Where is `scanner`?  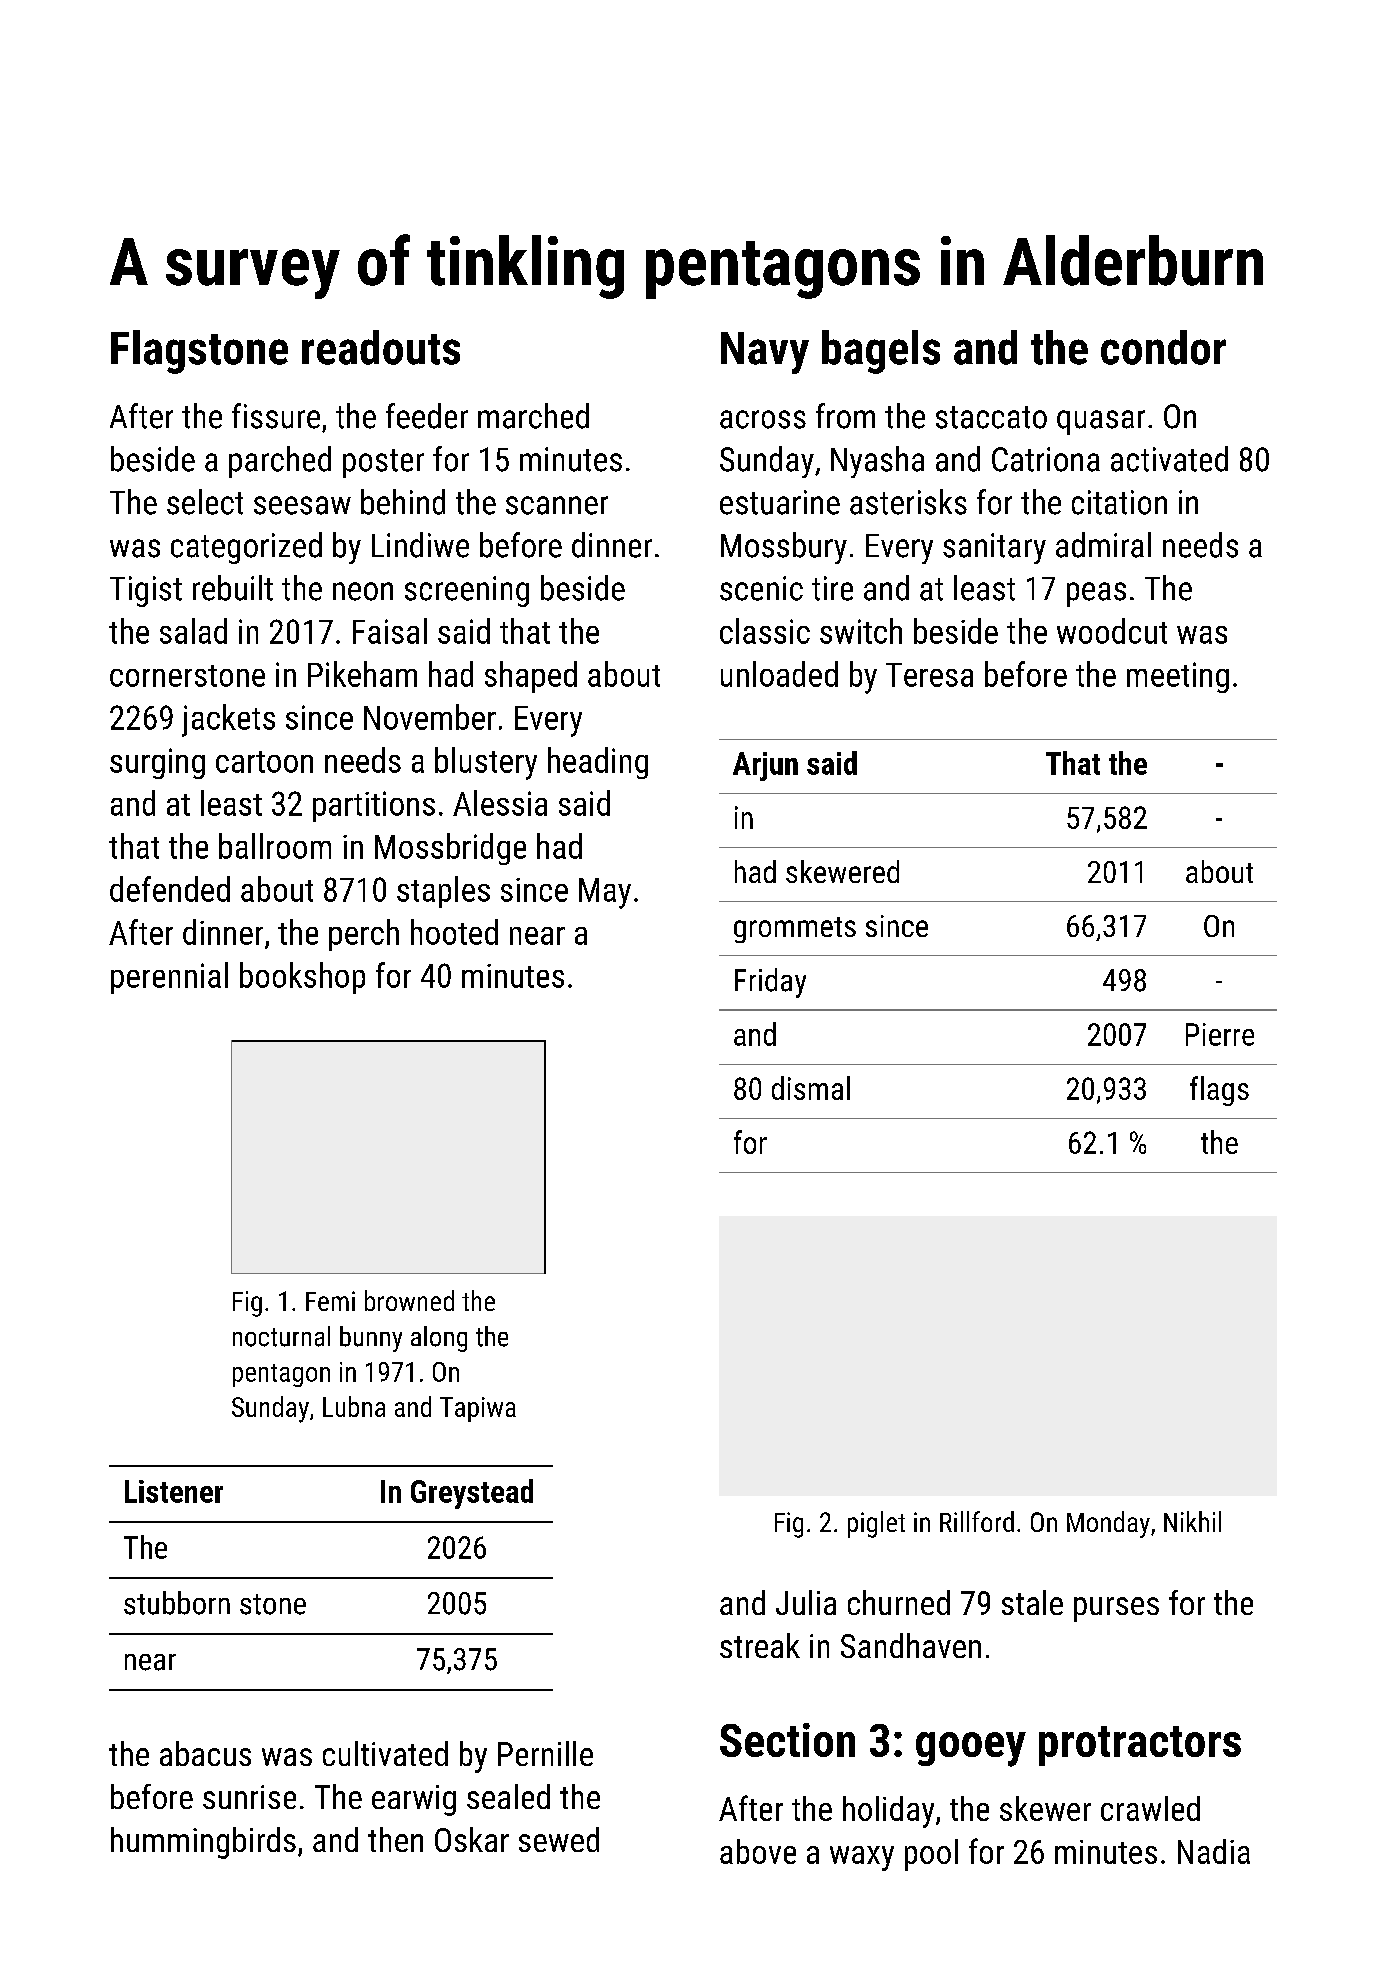
scanner is located at coordinates (557, 505).
